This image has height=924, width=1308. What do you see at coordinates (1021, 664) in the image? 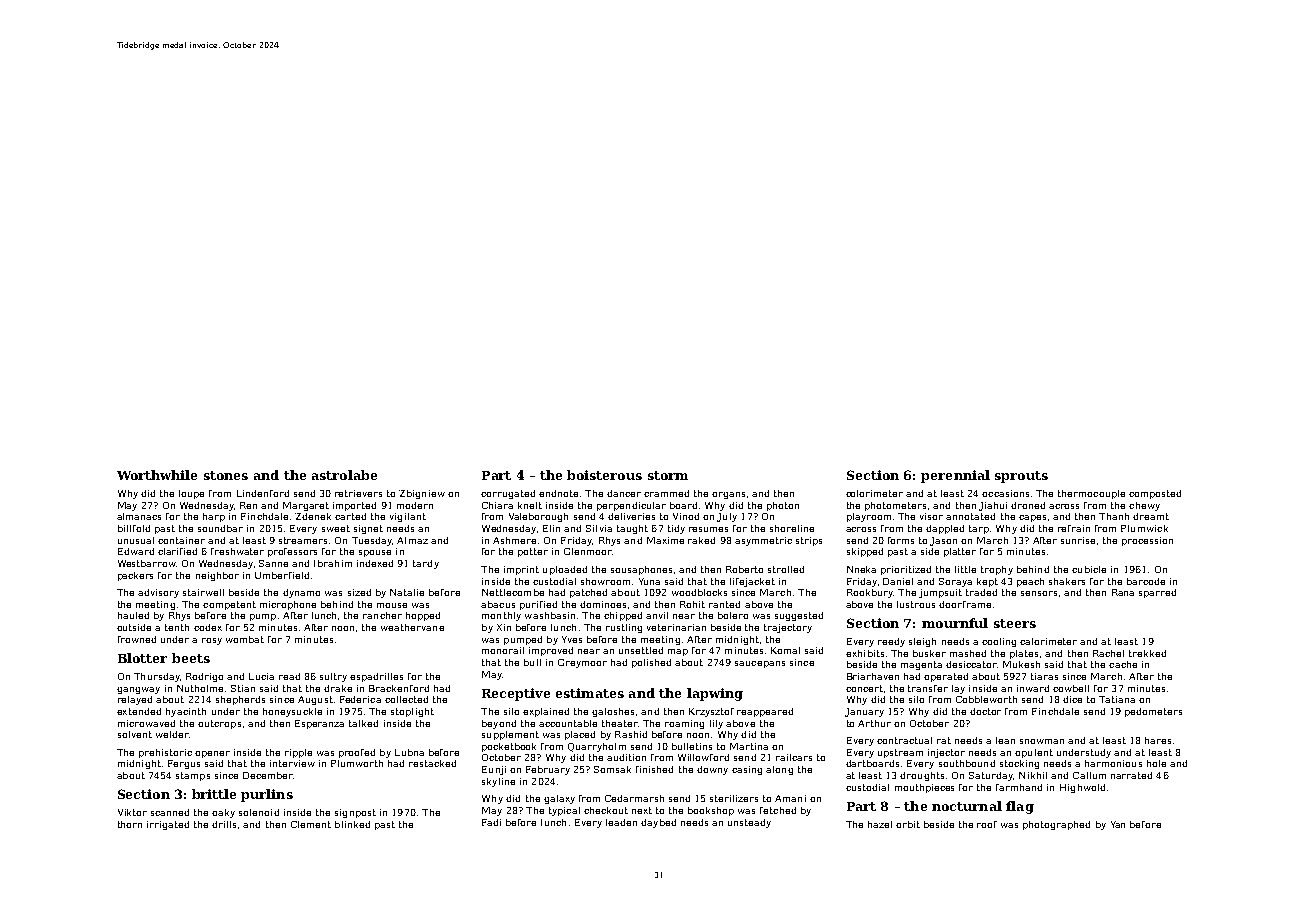
I see `Mukesh` at bounding box center [1021, 664].
